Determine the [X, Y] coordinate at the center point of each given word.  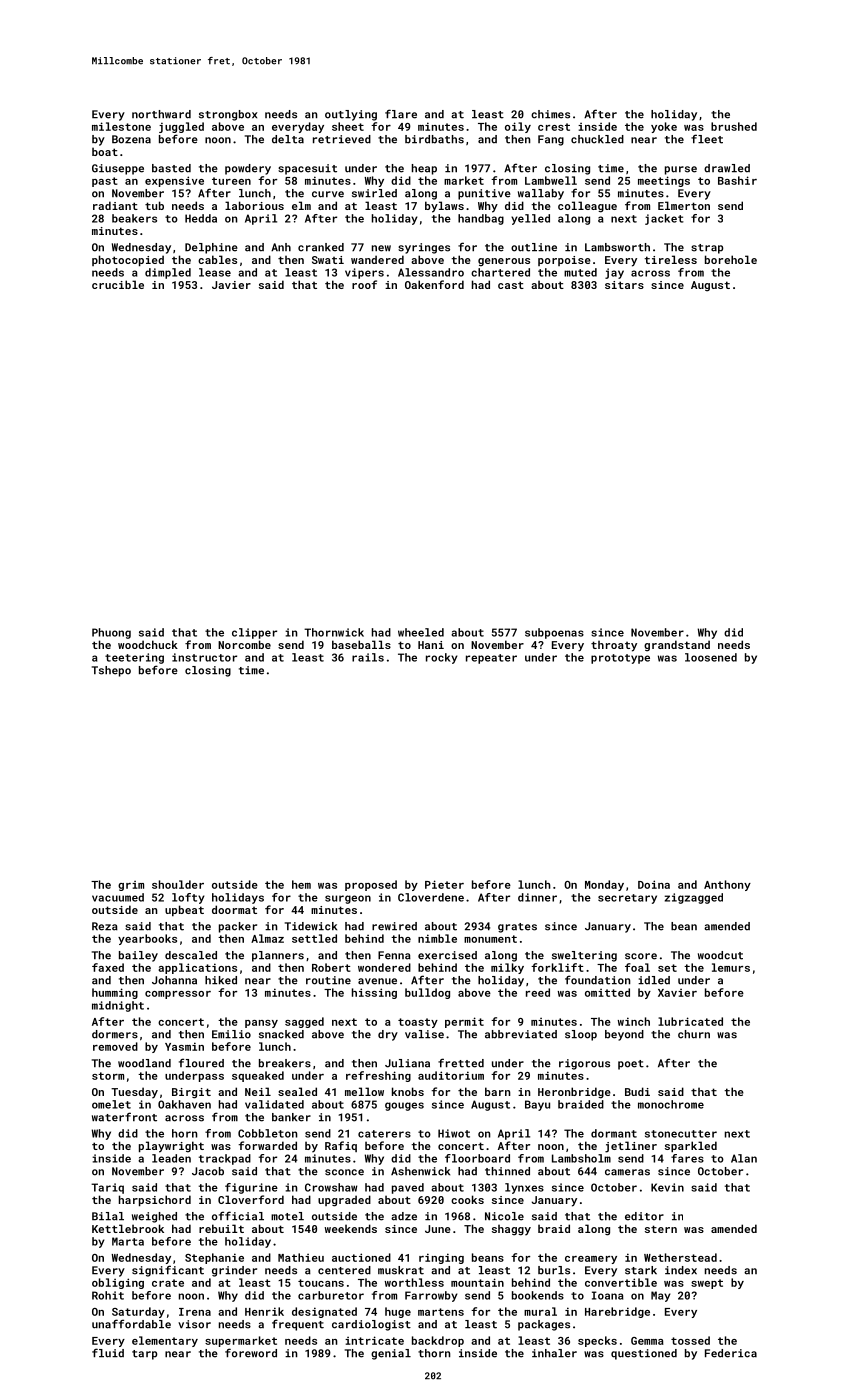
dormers [115, 1034]
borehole [731, 259]
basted [171, 168]
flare [401, 114]
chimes [550, 114]
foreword [251, 1353]
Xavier [677, 993]
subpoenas [554, 633]
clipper [254, 633]
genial [391, 1354]
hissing [374, 993]
